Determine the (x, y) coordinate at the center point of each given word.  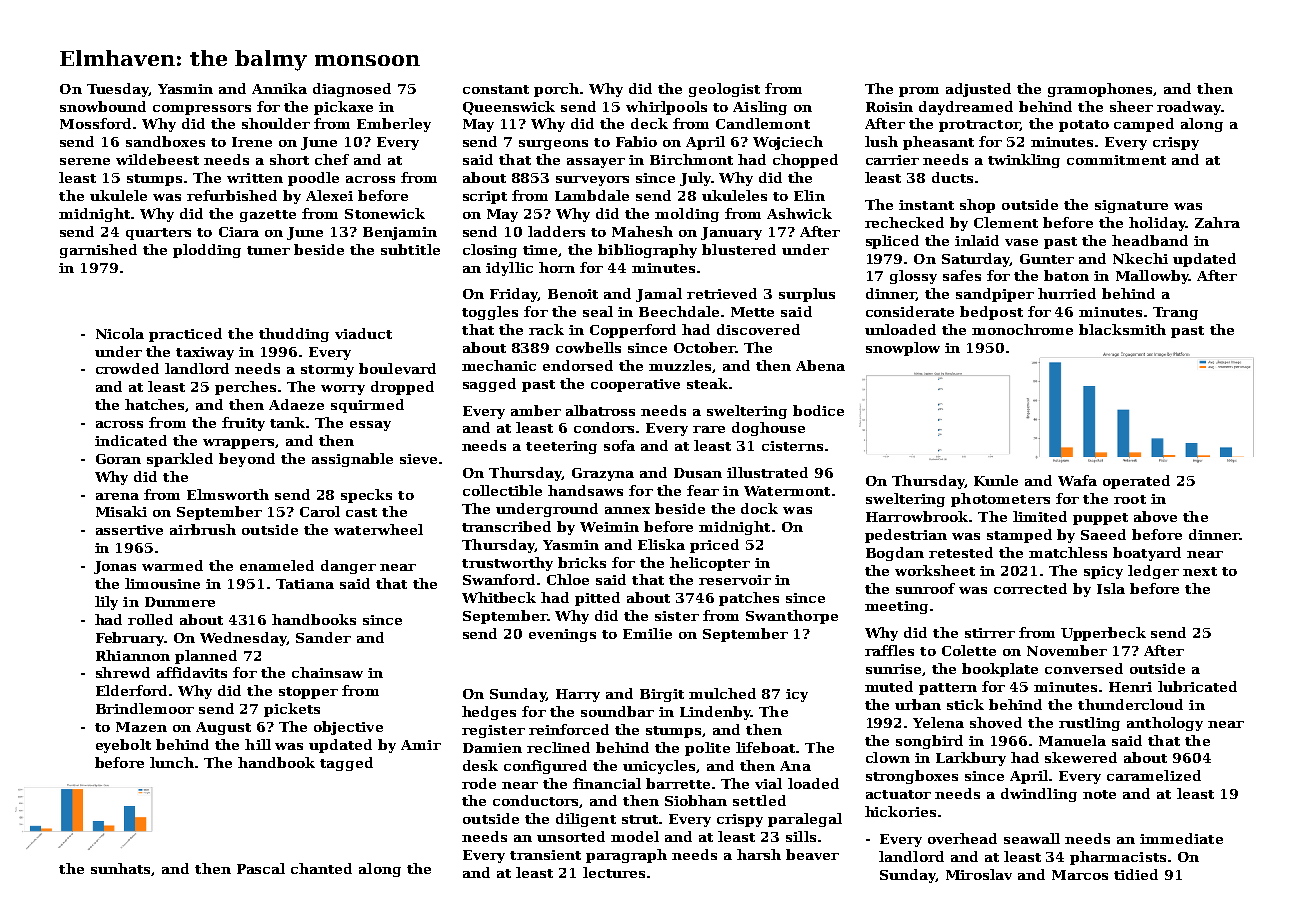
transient (545, 855)
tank (287, 422)
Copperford (633, 331)
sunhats (120, 868)
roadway (1189, 108)
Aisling (760, 108)
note (1099, 794)
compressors (202, 110)
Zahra (1217, 222)
